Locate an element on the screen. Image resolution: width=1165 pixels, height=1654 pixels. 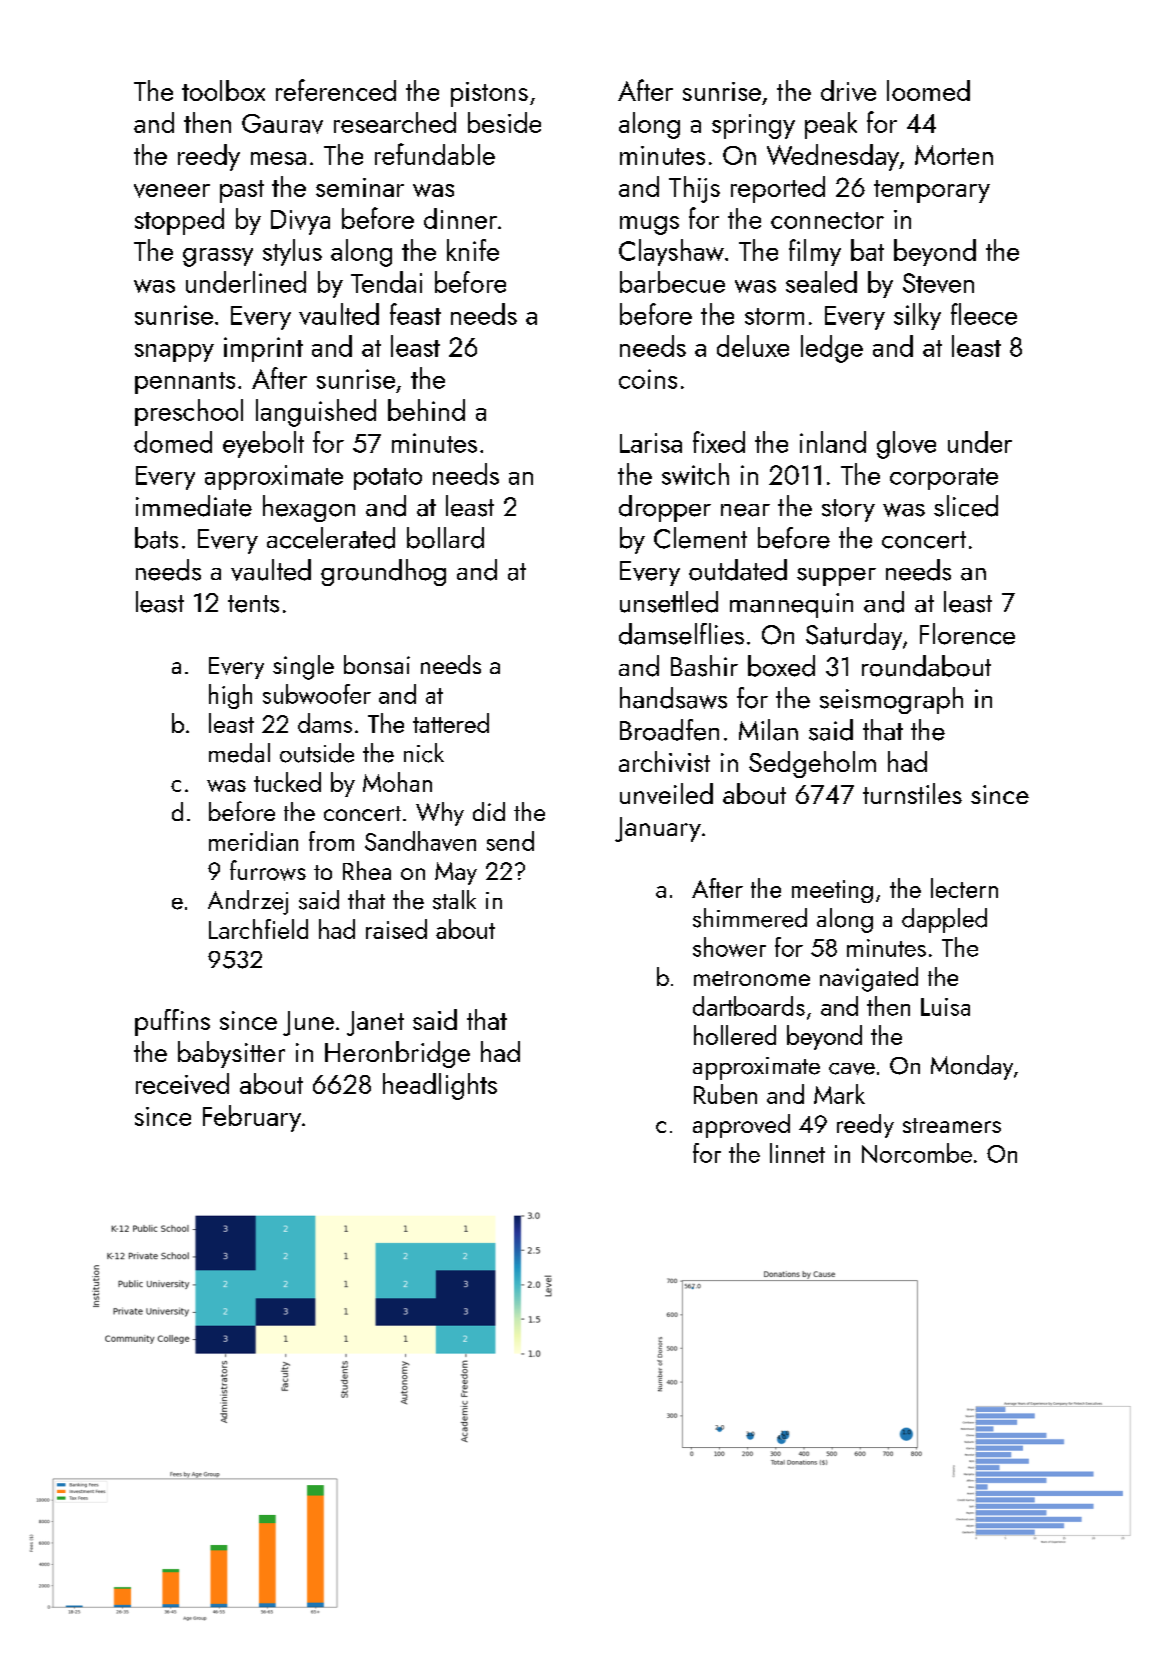
feast is located at coordinates (415, 314).
